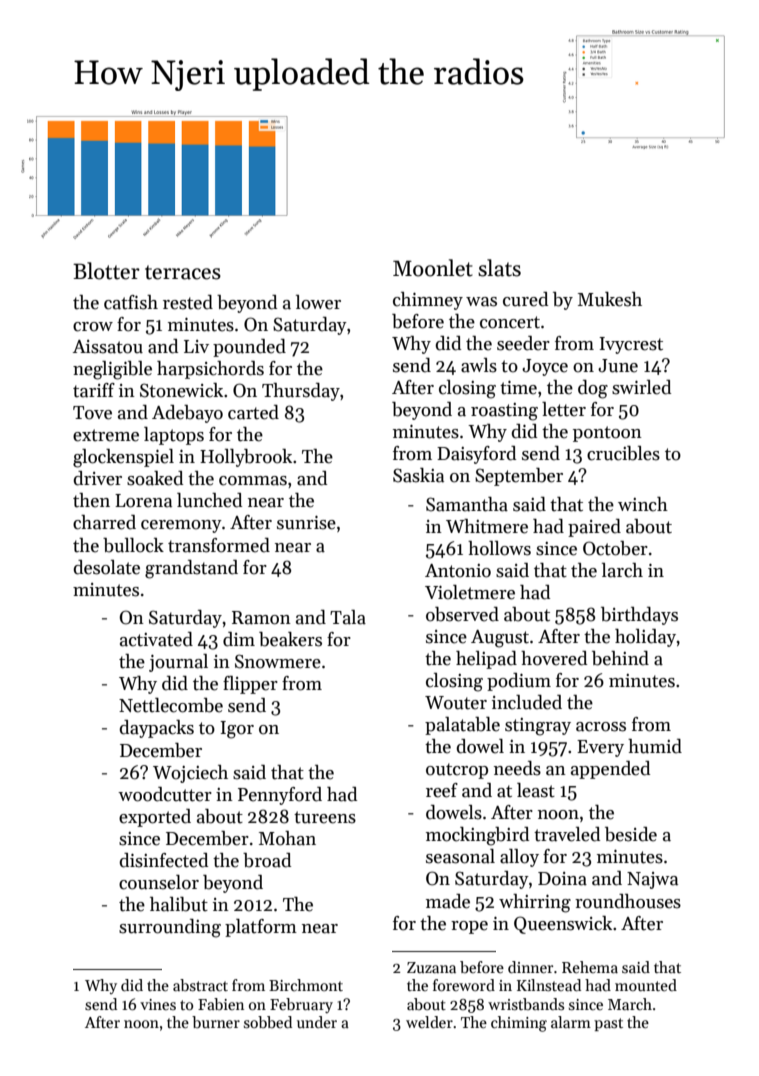  What do you see at coordinates (280, 796) in the screenshot?
I see `Pennyford` at bounding box center [280, 796].
